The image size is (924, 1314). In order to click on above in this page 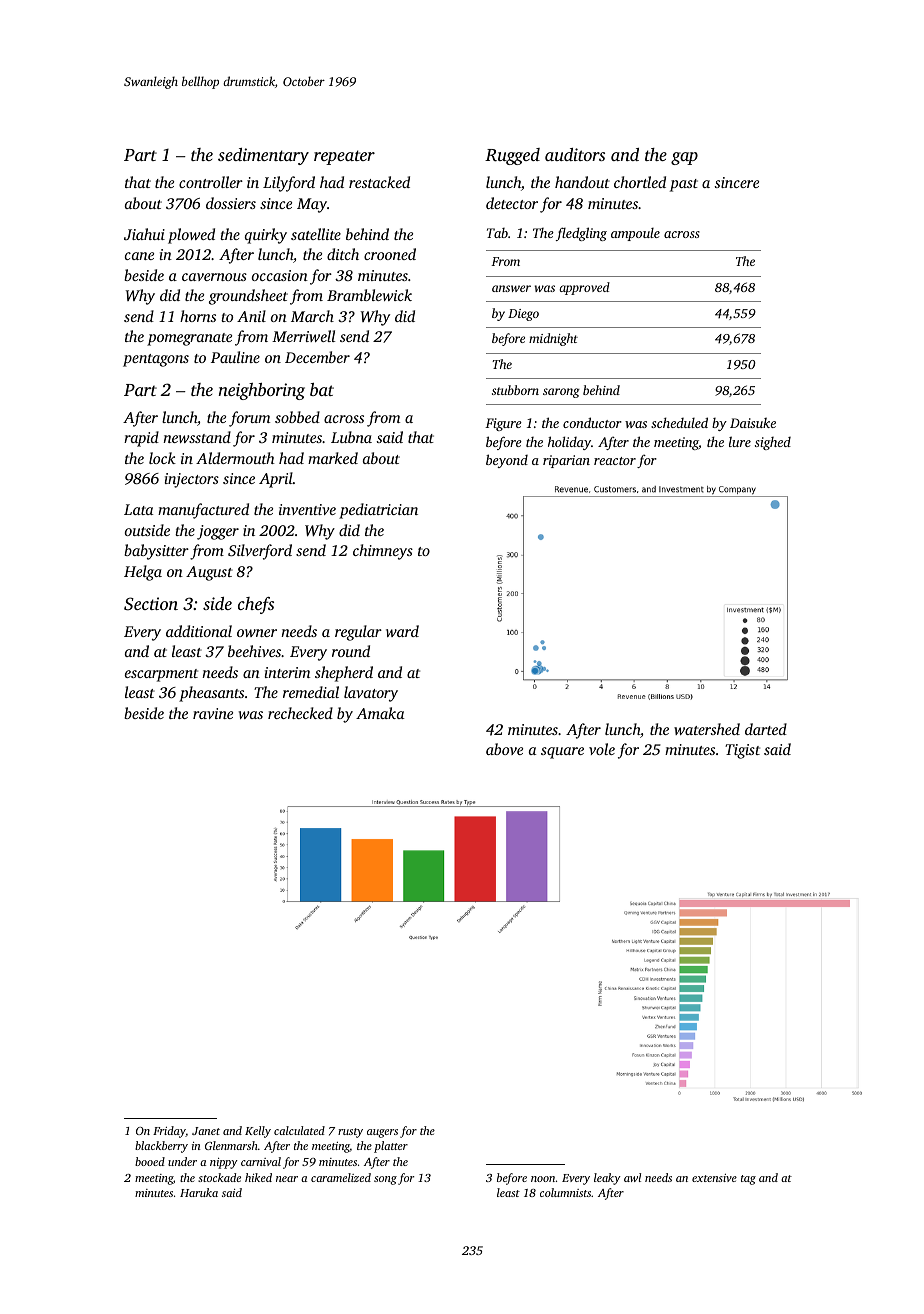, I will do `click(504, 749)`.
